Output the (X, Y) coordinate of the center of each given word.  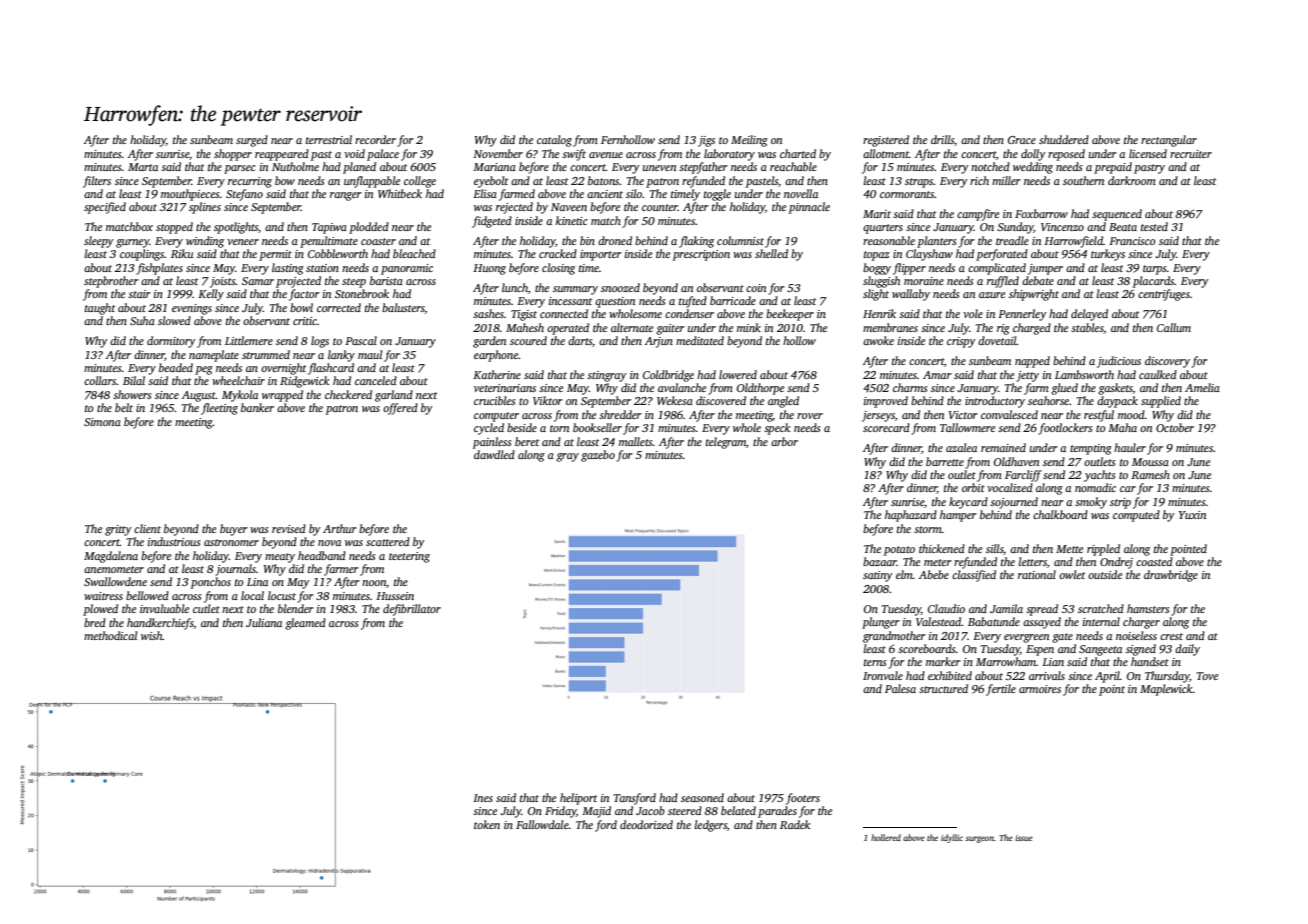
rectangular (1169, 141)
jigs (706, 141)
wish (152, 635)
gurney (132, 243)
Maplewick (1166, 690)
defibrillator (412, 610)
